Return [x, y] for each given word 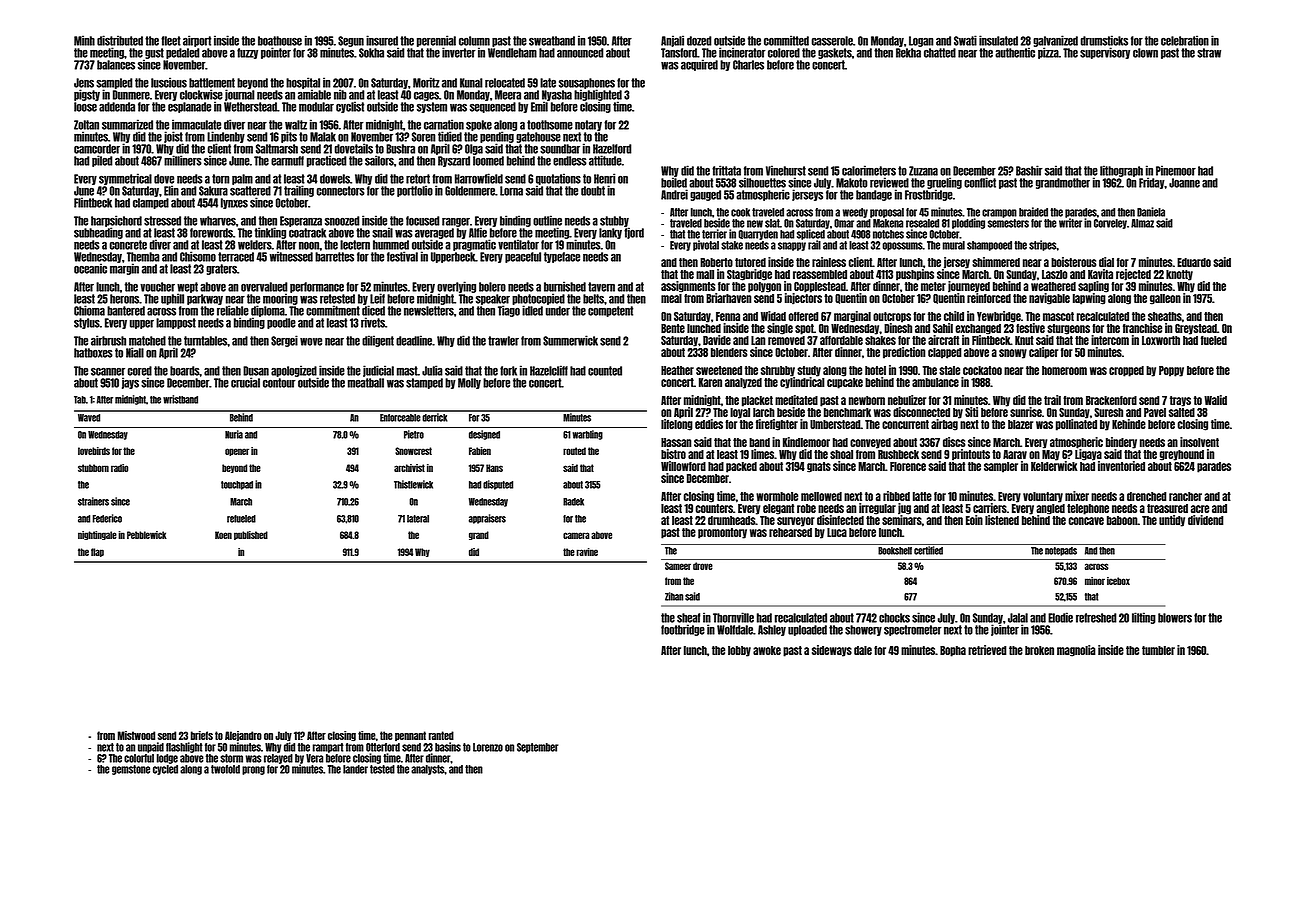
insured [382, 40]
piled [102, 161]
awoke [767, 650]
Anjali [672, 41]
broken [1039, 650]
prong [253, 770]
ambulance [935, 382]
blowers [1175, 618]
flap [97, 552]
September [537, 748]
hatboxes [93, 353]
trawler [503, 341]
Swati [965, 40]
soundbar [560, 149]
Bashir [1029, 170]
